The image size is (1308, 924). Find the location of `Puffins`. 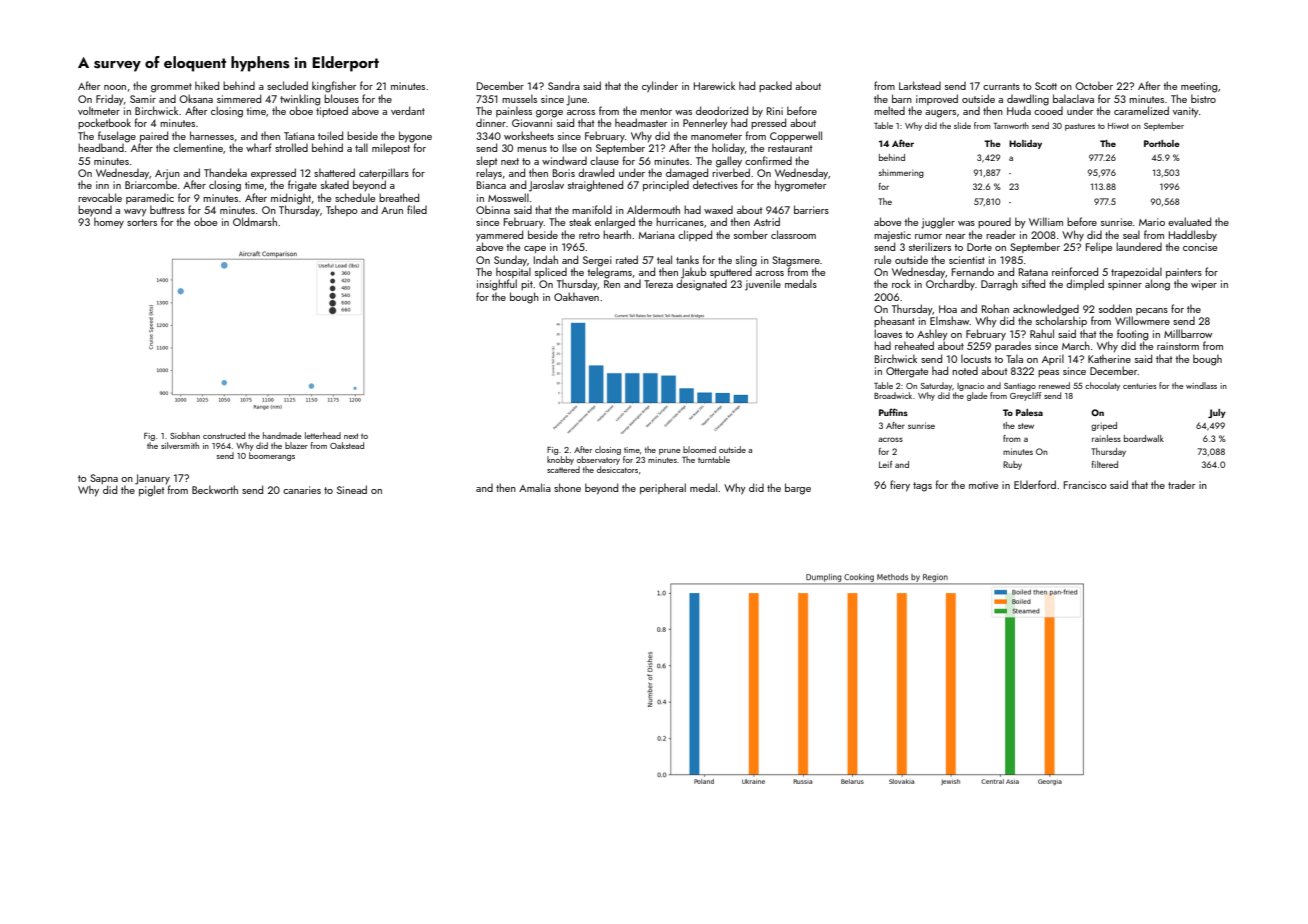

Puffins is located at coordinates (893, 412).
